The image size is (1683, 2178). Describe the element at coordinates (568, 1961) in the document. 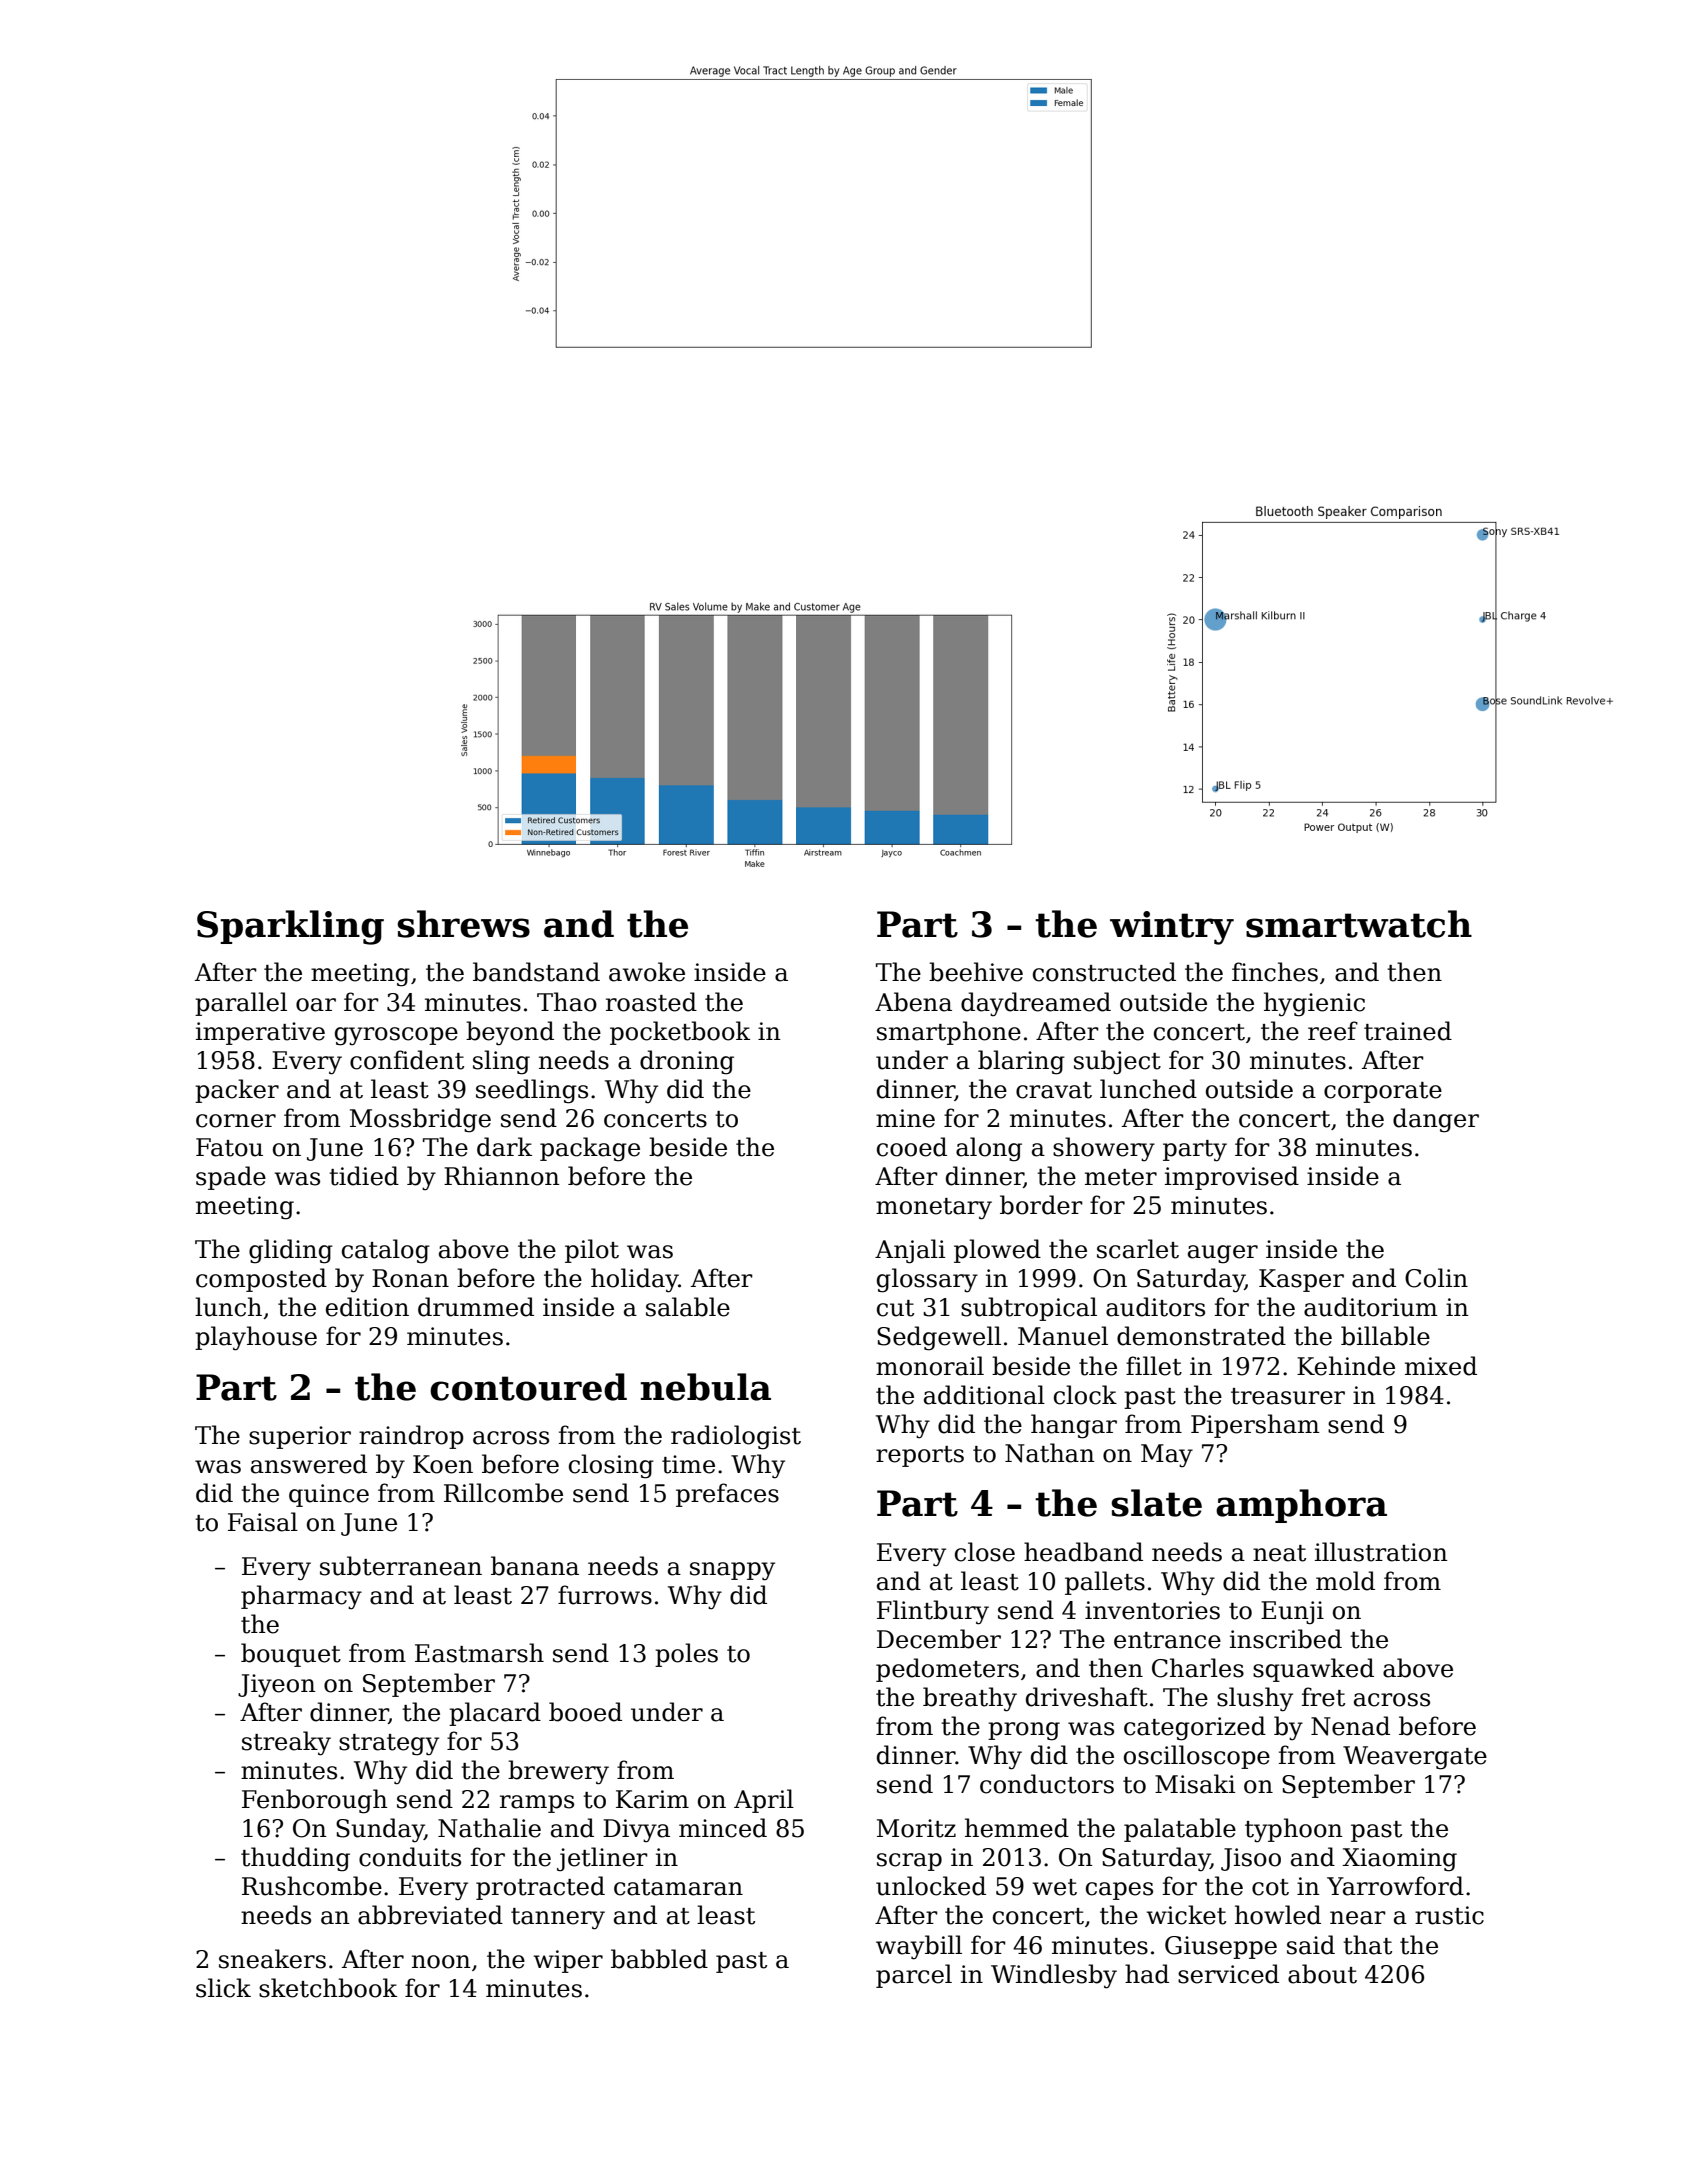

I see `wiper` at that location.
